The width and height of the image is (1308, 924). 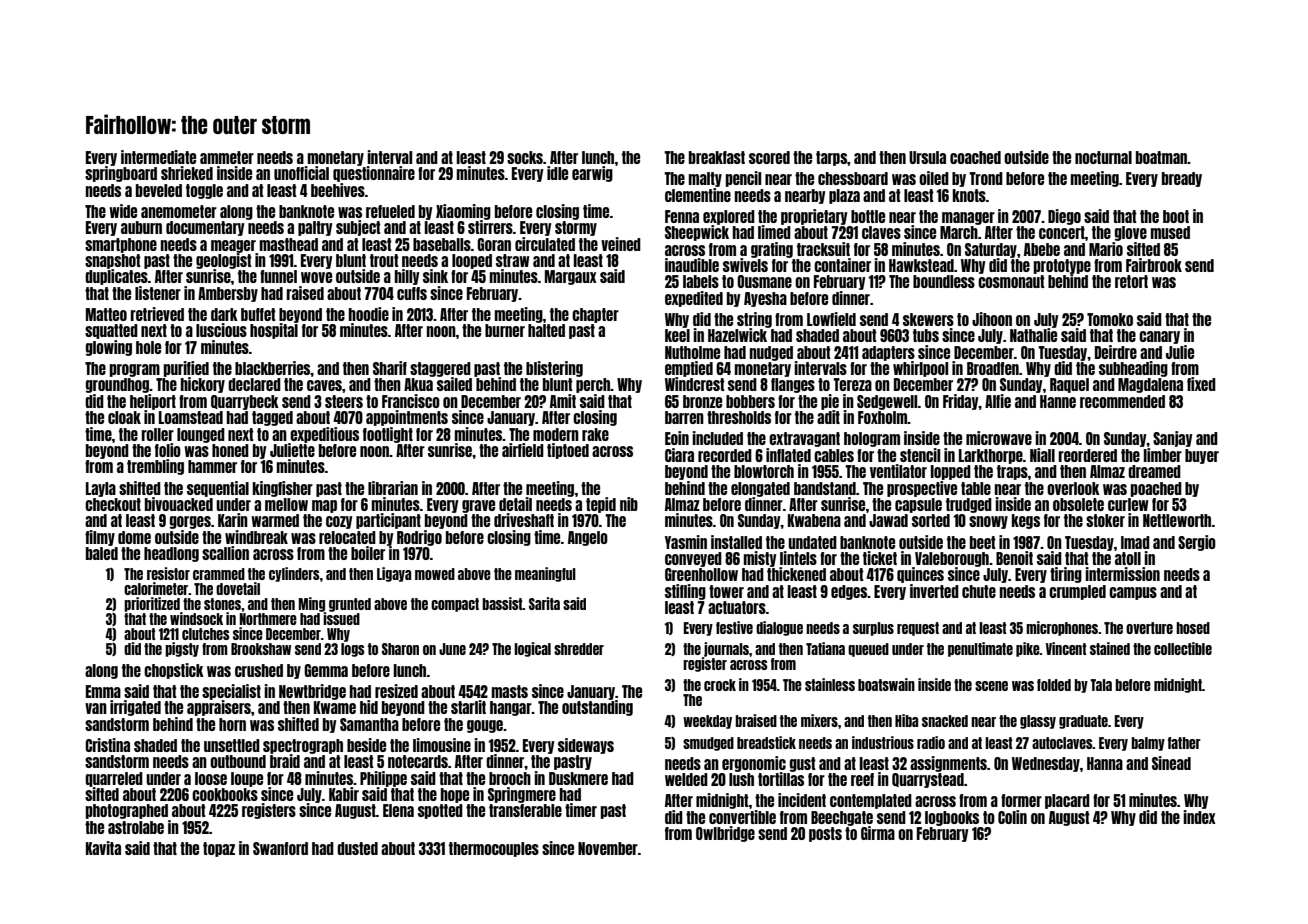 What do you see at coordinates (294, 574) in the image?
I see `cylinders` at bounding box center [294, 574].
